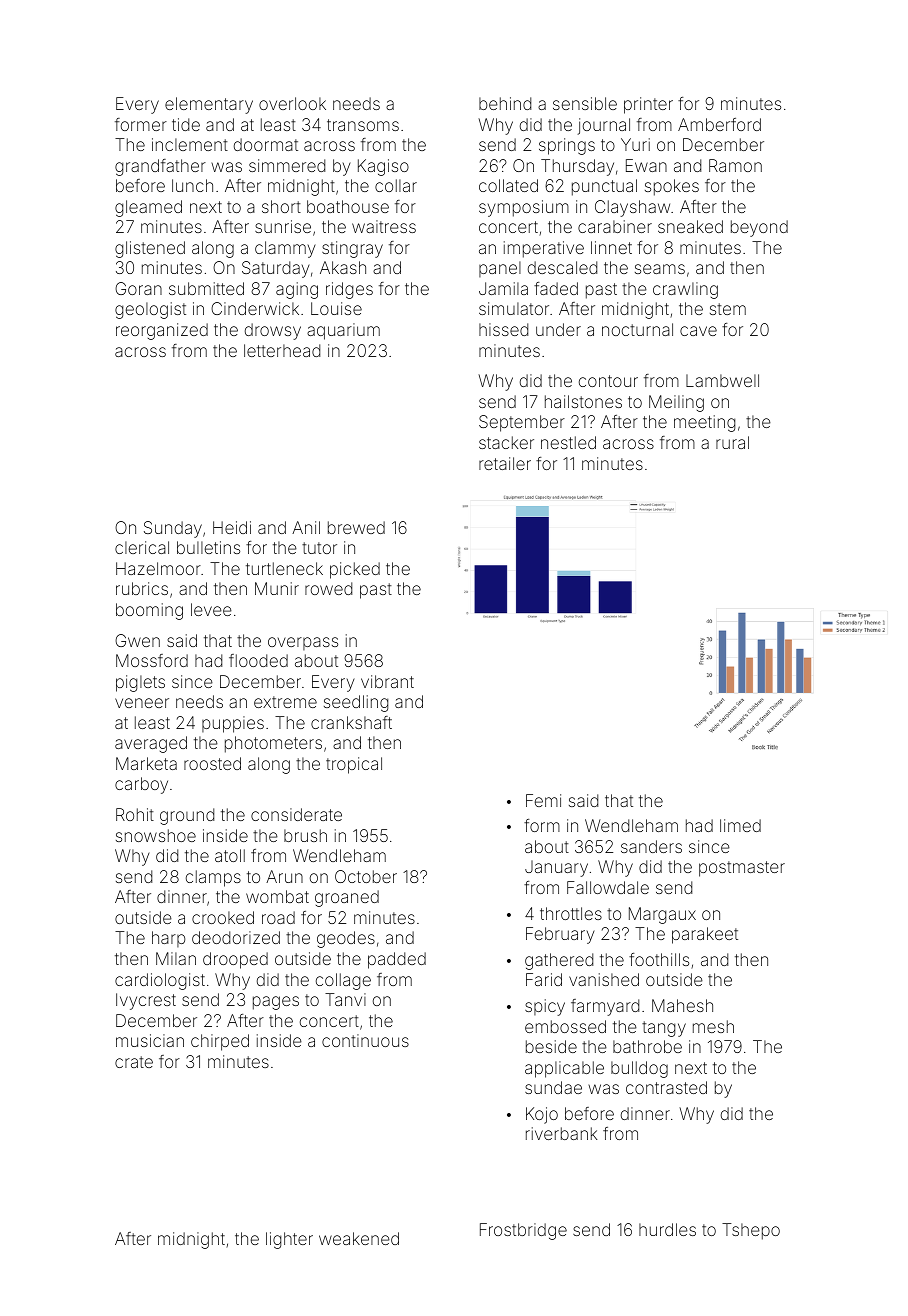 Image resolution: width=908 pixels, height=1316 pixels. Describe the element at coordinates (273, 744) in the screenshot. I see `photometers` at that location.
